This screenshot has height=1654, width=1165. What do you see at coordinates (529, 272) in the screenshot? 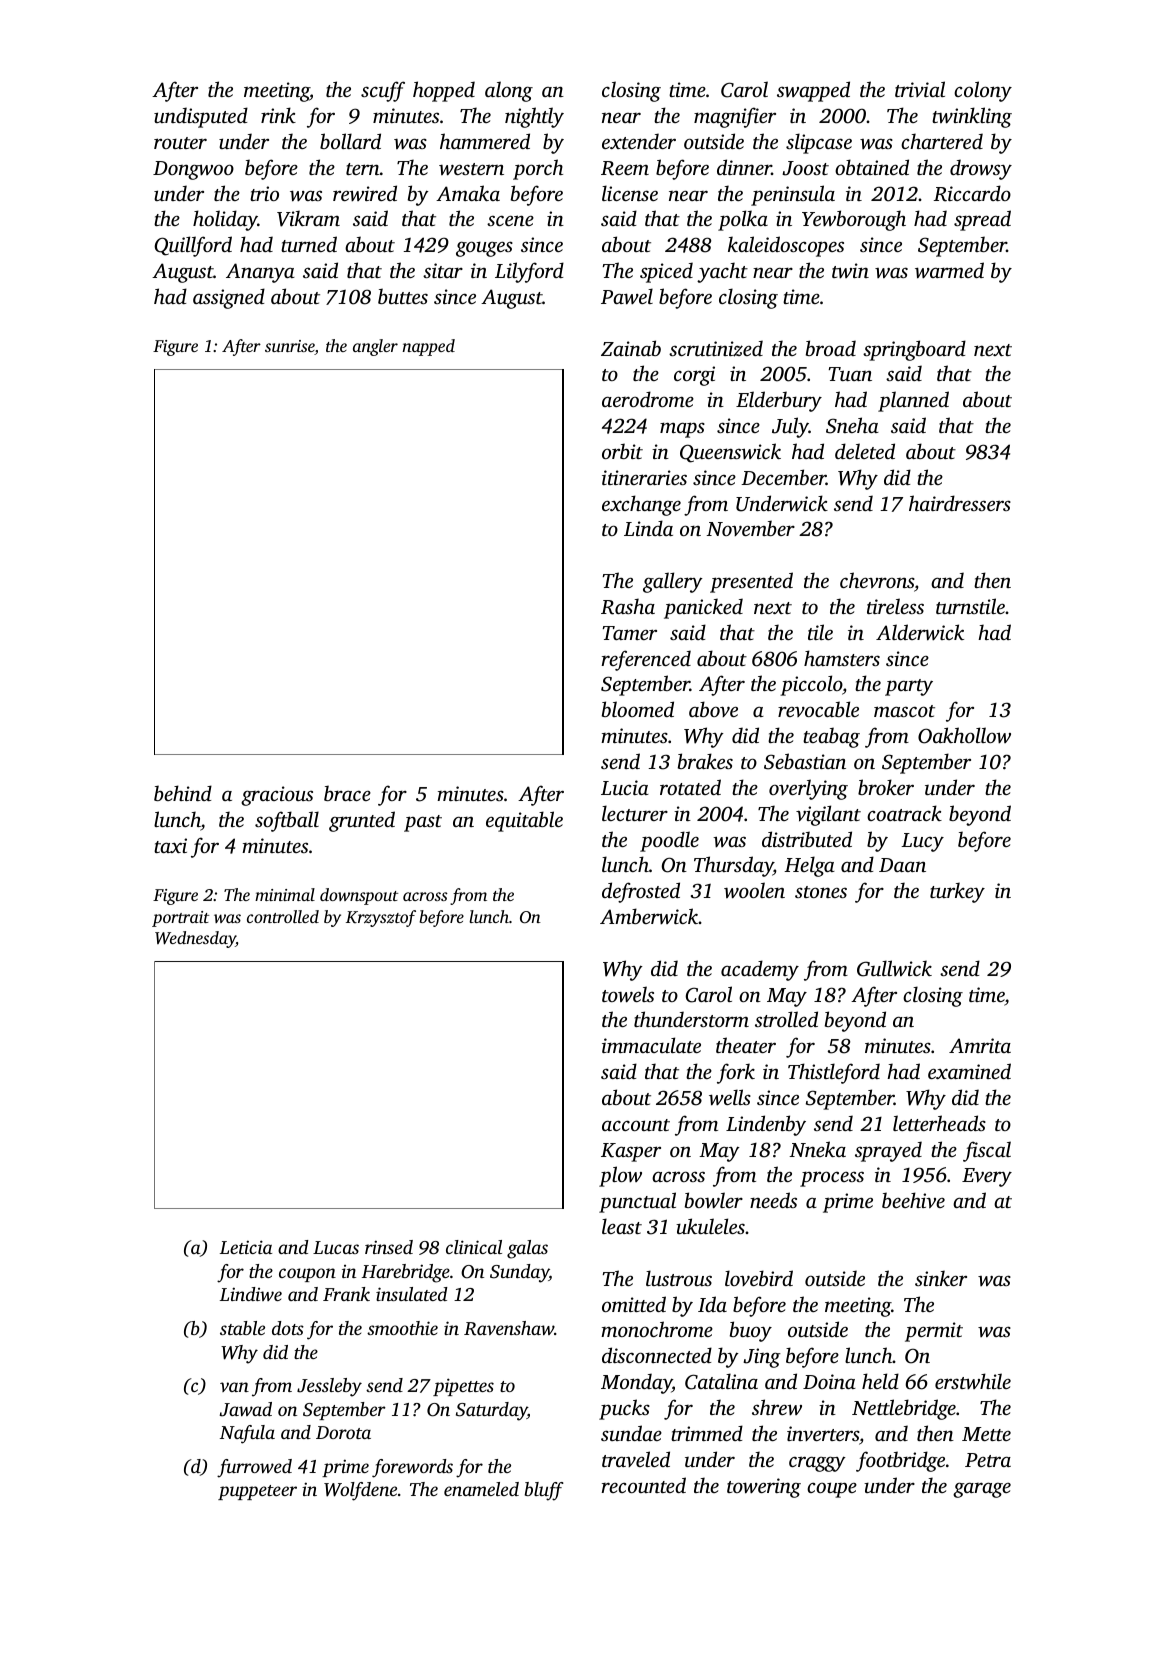
I see `Lilyford` at bounding box center [529, 272].
